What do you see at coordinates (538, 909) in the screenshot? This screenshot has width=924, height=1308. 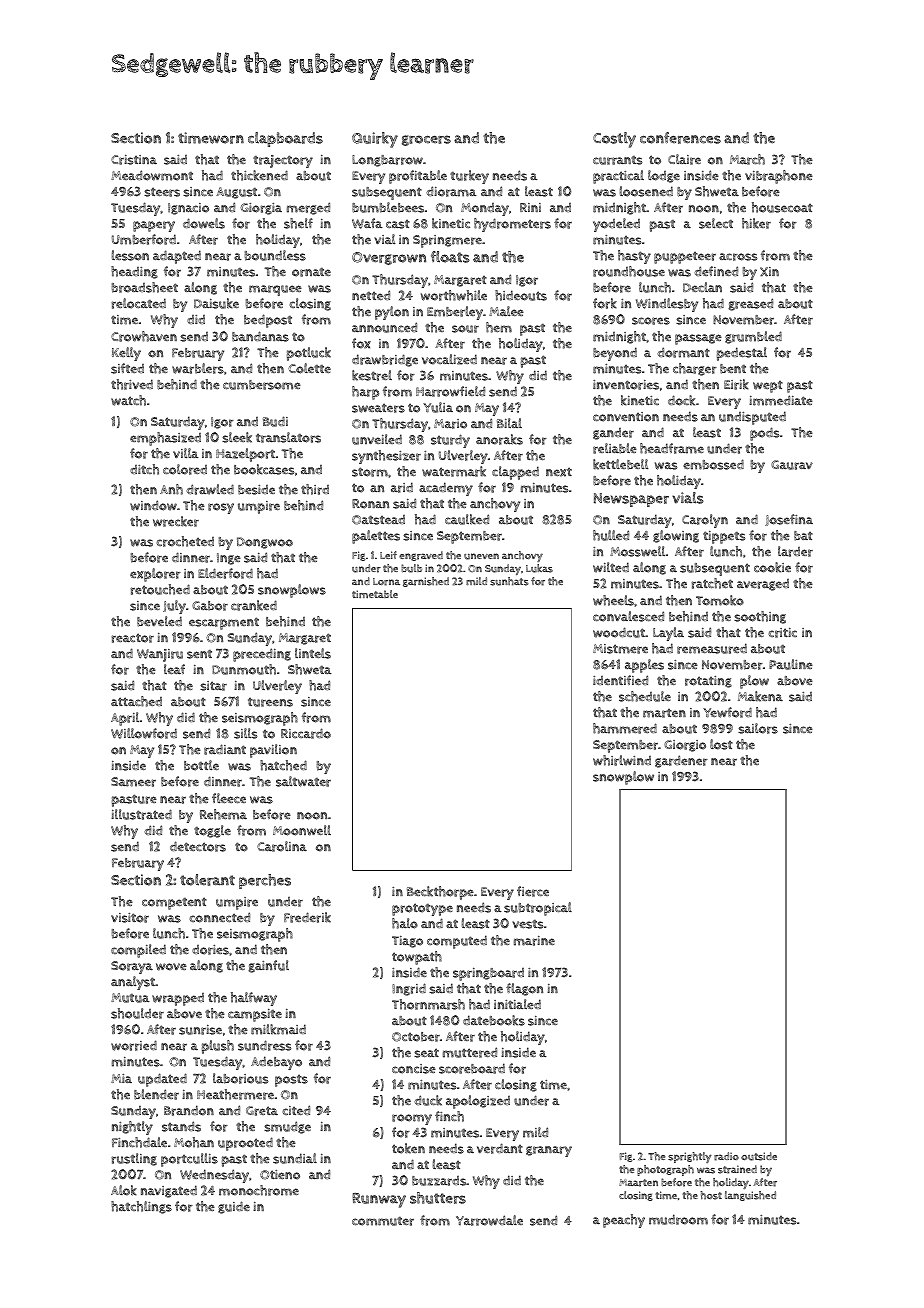 I see `subtropical` at bounding box center [538, 909].
